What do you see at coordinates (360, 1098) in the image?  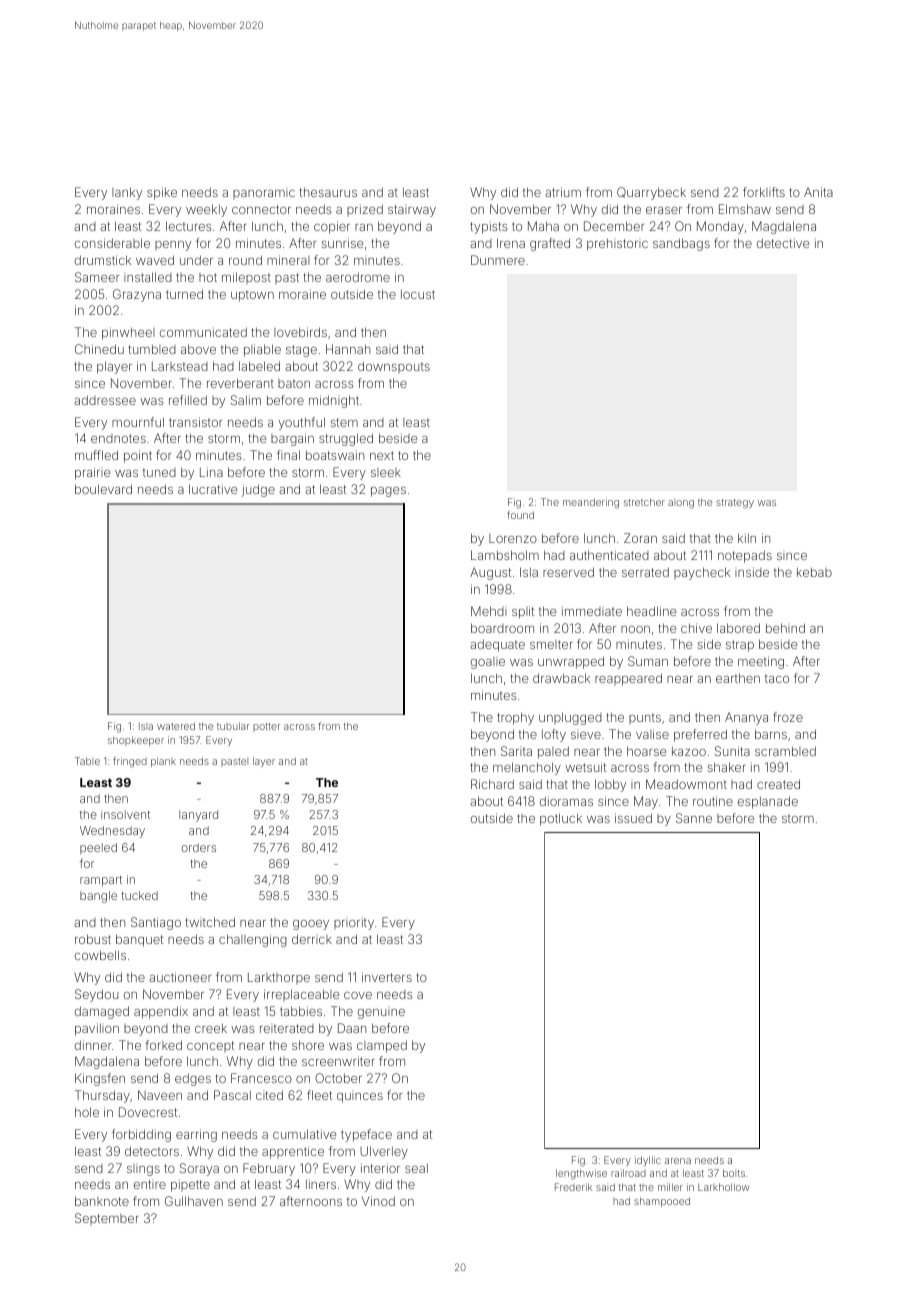 I see `quinces` at bounding box center [360, 1098].
